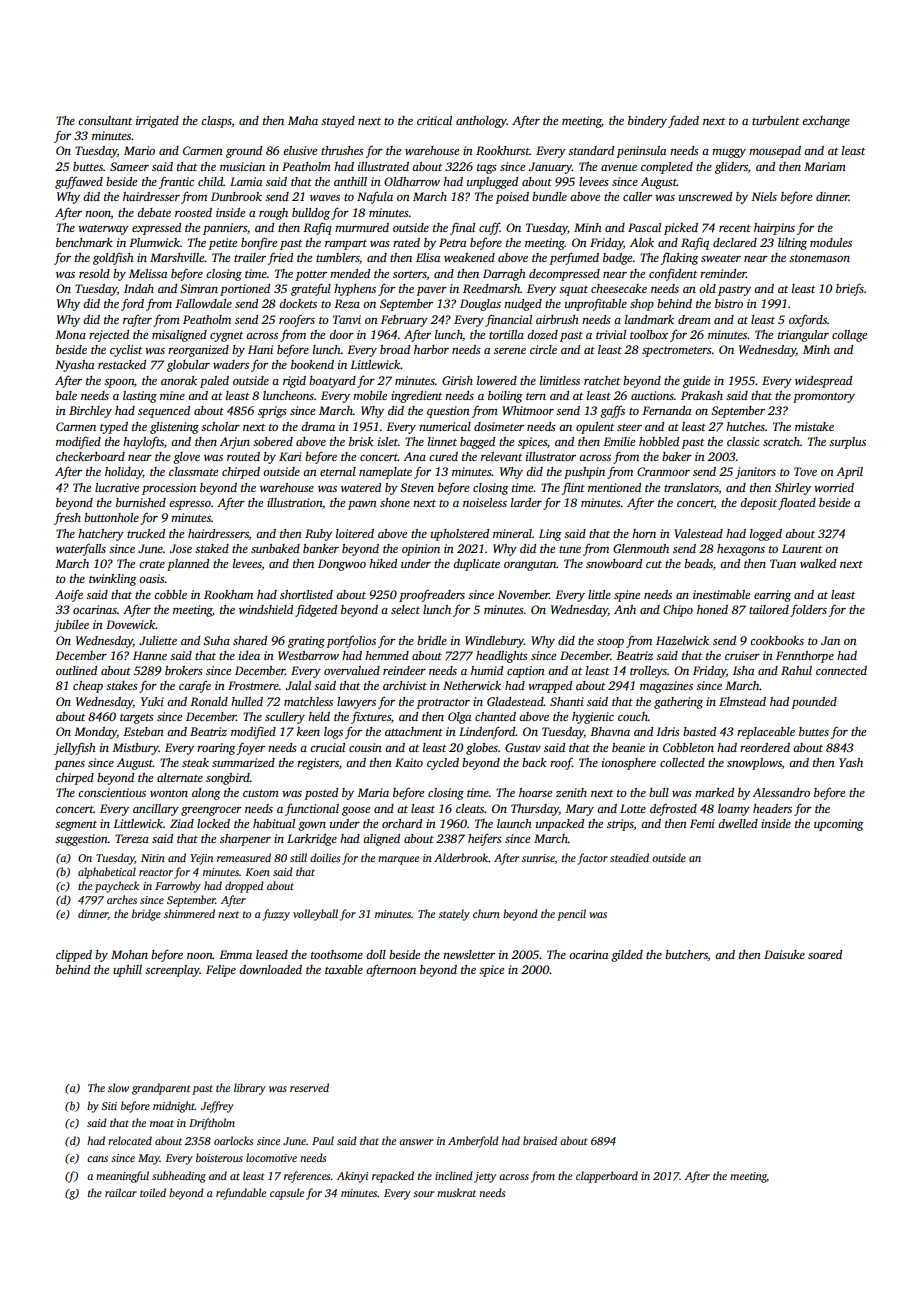  What do you see at coordinates (637, 196) in the document?
I see `caller` at bounding box center [637, 196].
